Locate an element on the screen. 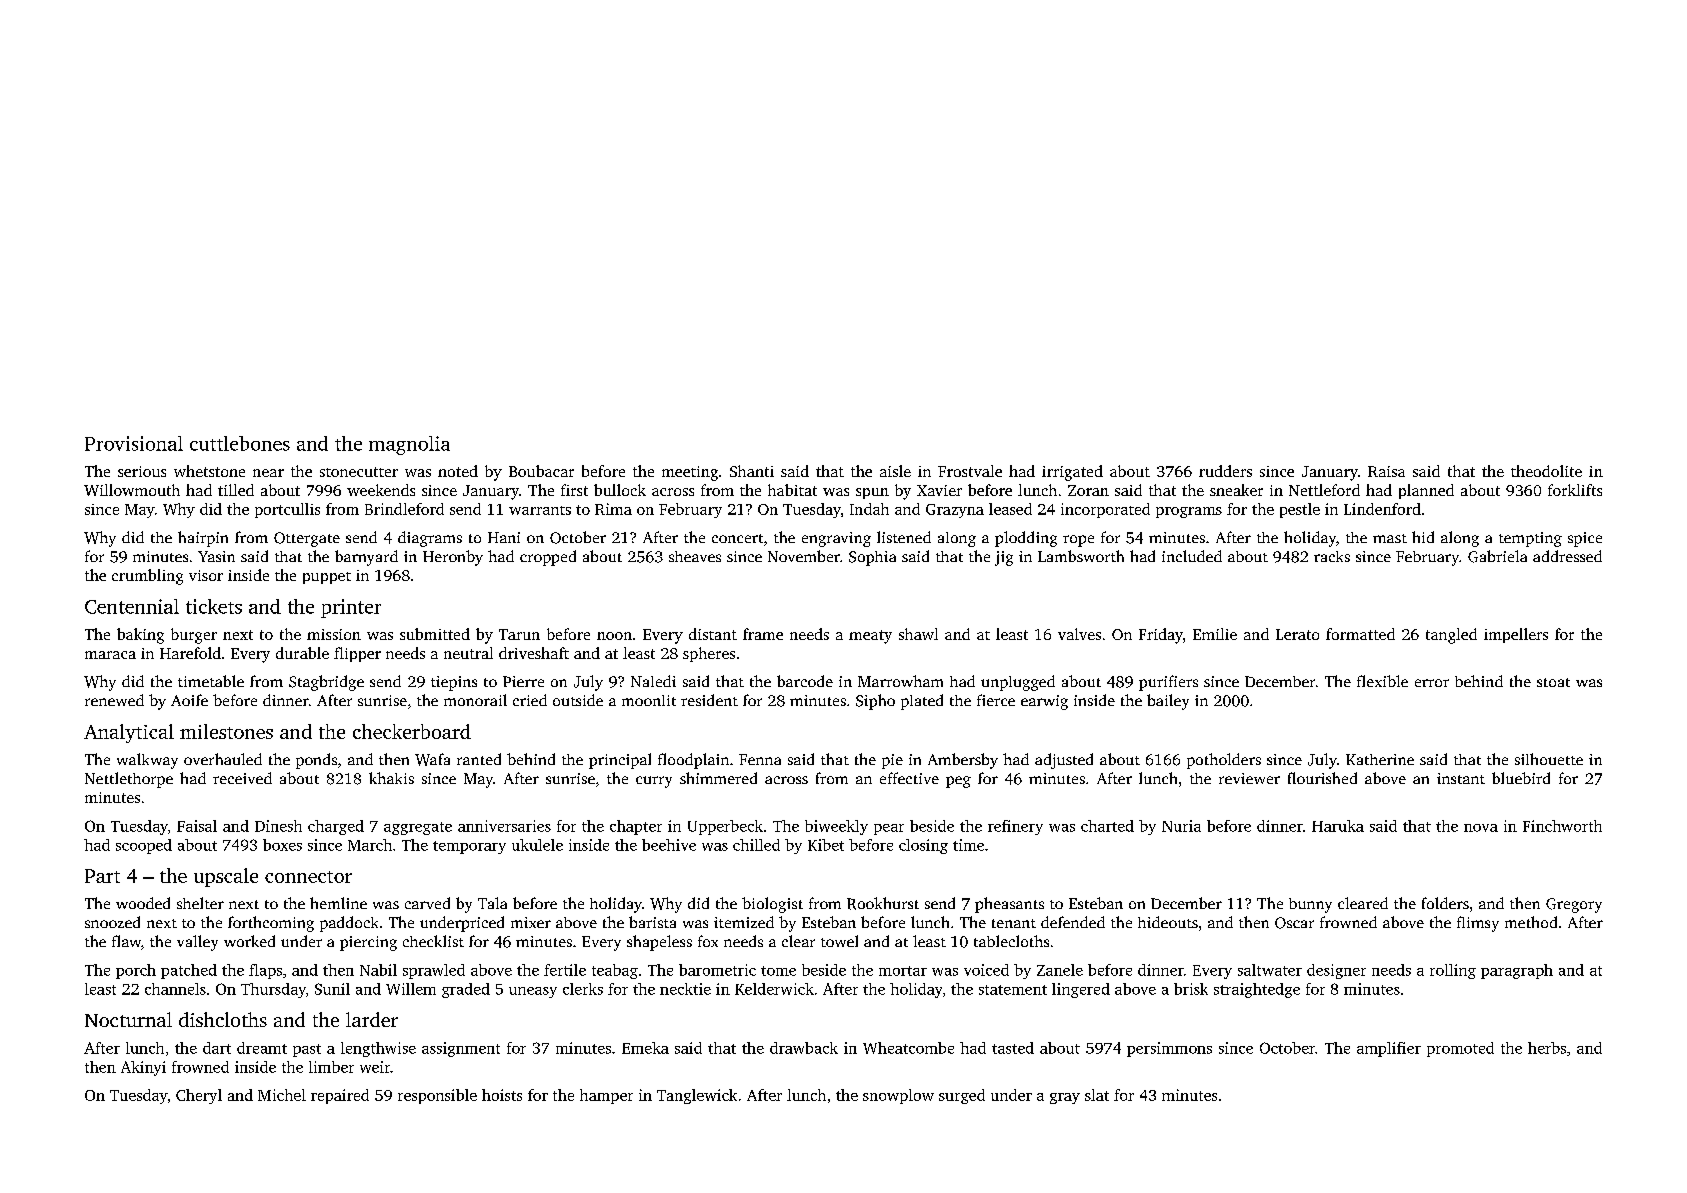  Rookhurst is located at coordinates (883, 903).
